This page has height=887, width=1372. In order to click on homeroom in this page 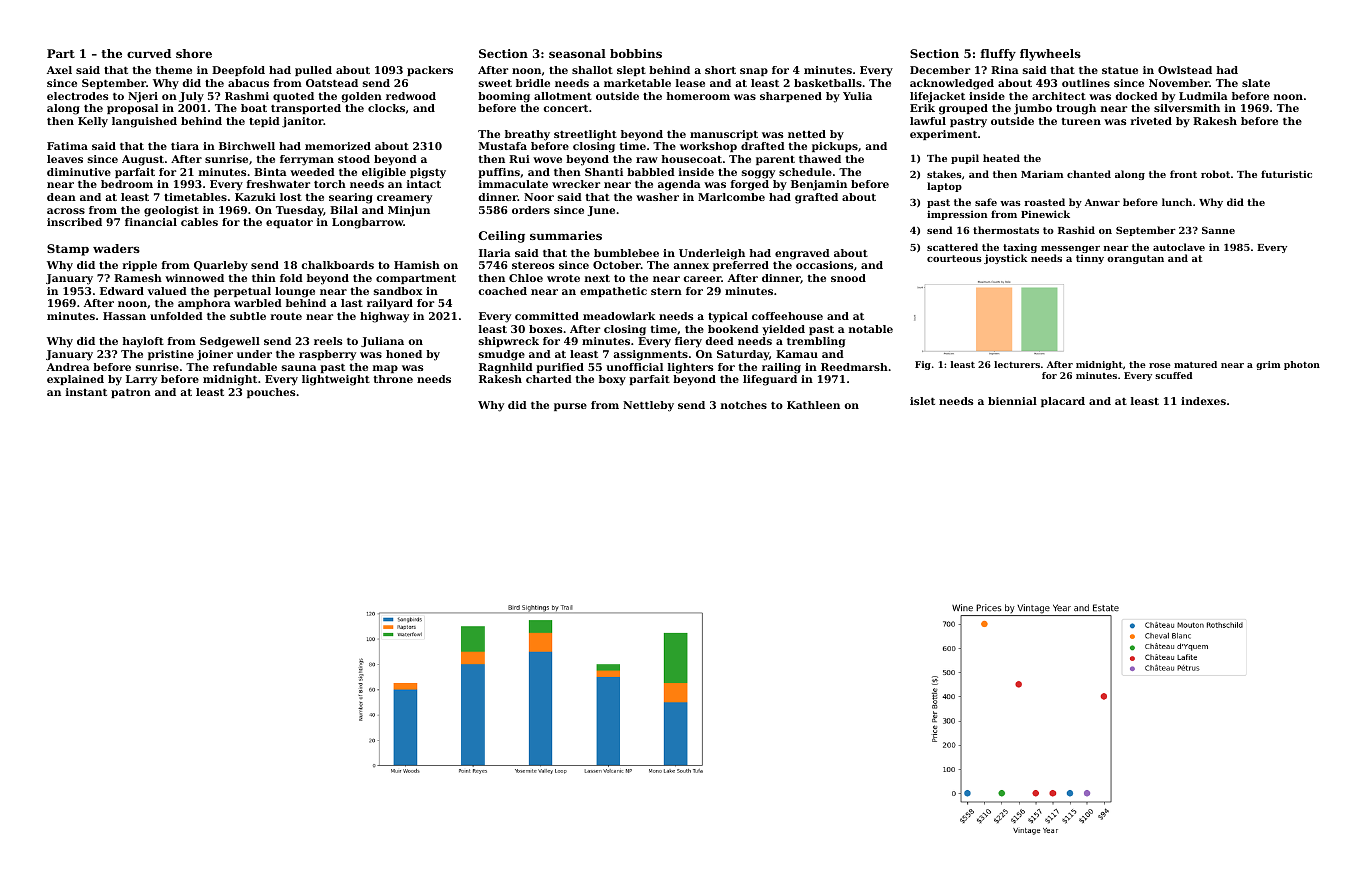, I will do `click(698, 96)`.
